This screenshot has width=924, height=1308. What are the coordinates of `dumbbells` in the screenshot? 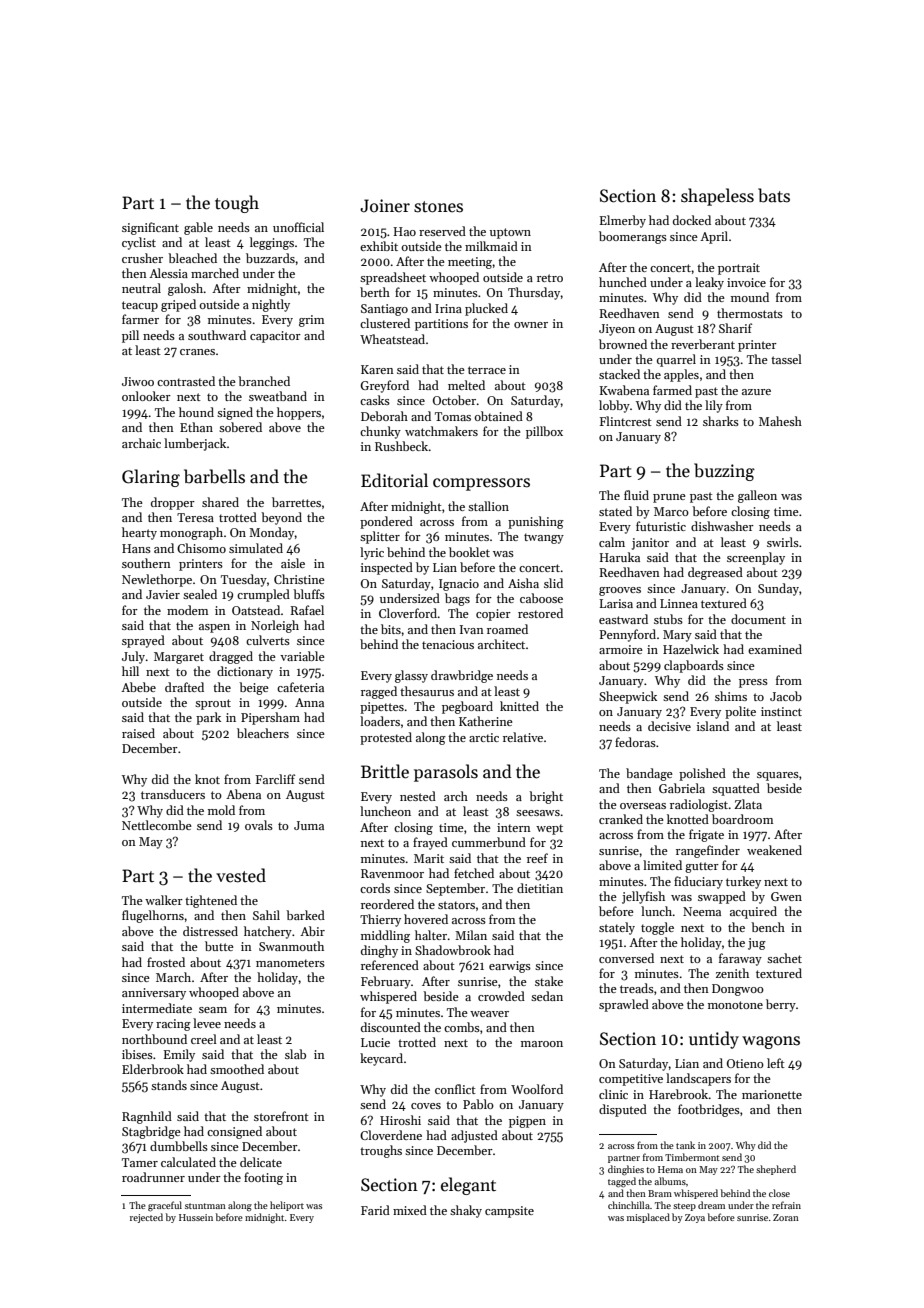 It's located at (179, 1146).
